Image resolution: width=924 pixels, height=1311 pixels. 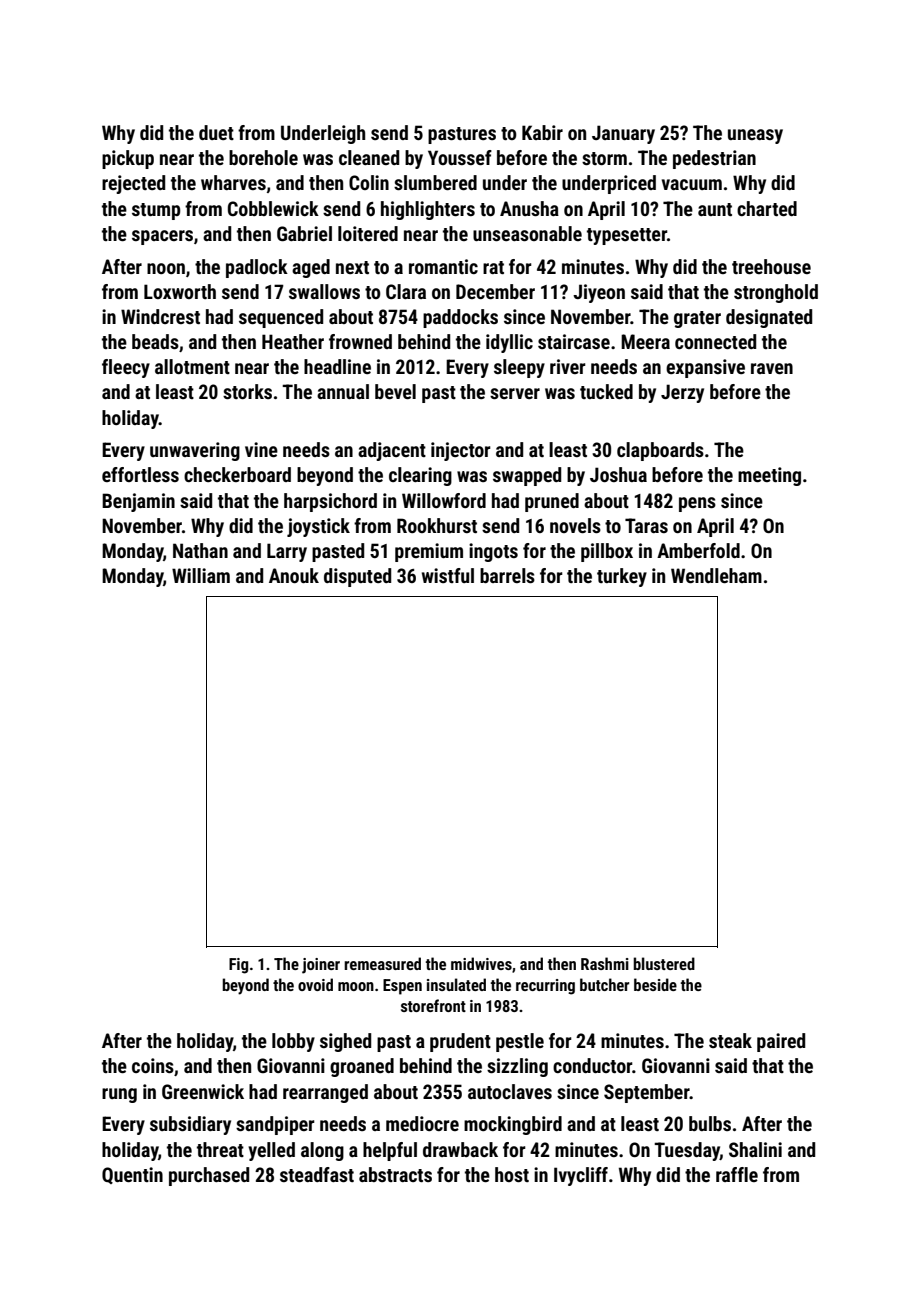 I want to click on allotment, so click(x=192, y=366).
